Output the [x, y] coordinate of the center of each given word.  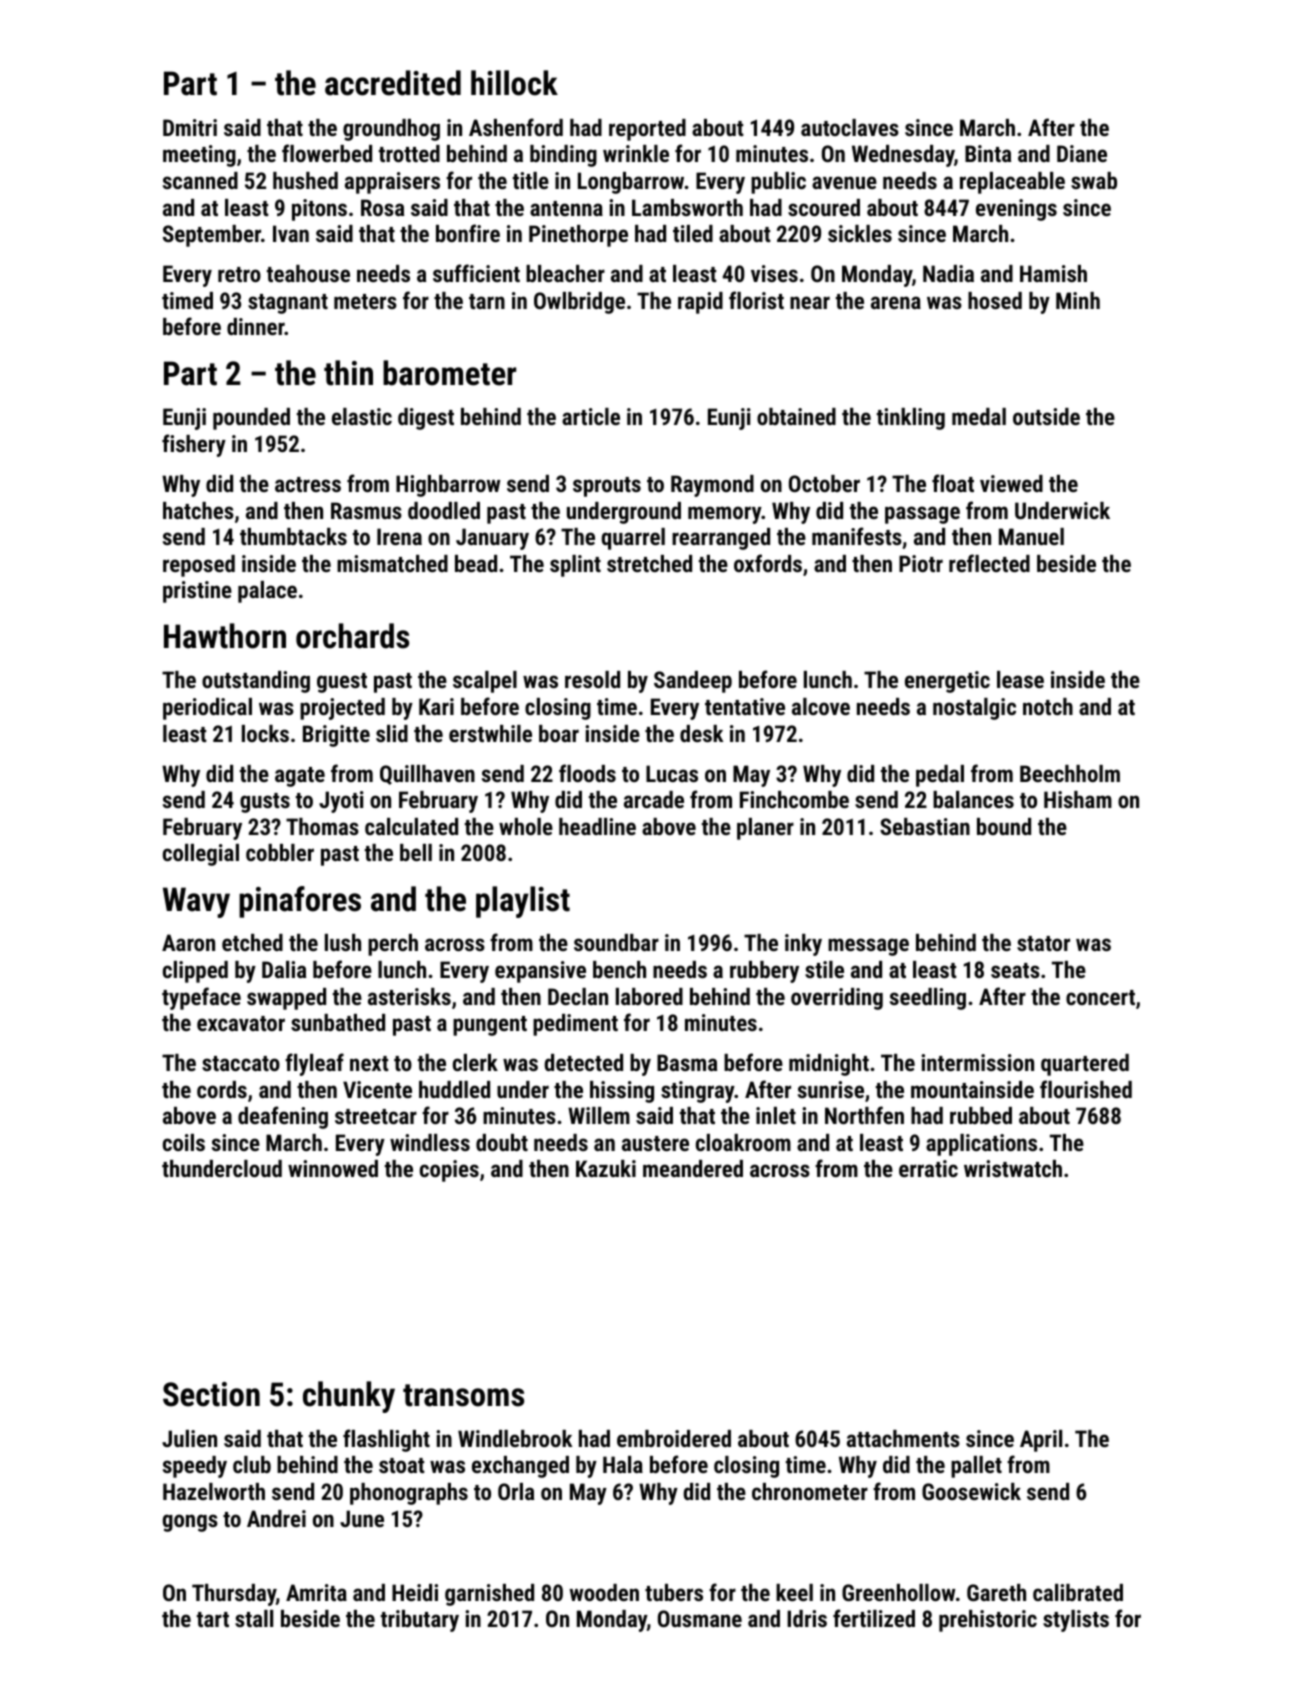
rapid [700, 303]
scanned [200, 180]
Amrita [316, 1592]
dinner [256, 326]
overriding [837, 999]
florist [756, 300]
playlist [523, 902]
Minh [1078, 300]
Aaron [188, 942]
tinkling [911, 419]
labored [649, 996]
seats [1015, 970]
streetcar [376, 1116]
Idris [807, 1618]
